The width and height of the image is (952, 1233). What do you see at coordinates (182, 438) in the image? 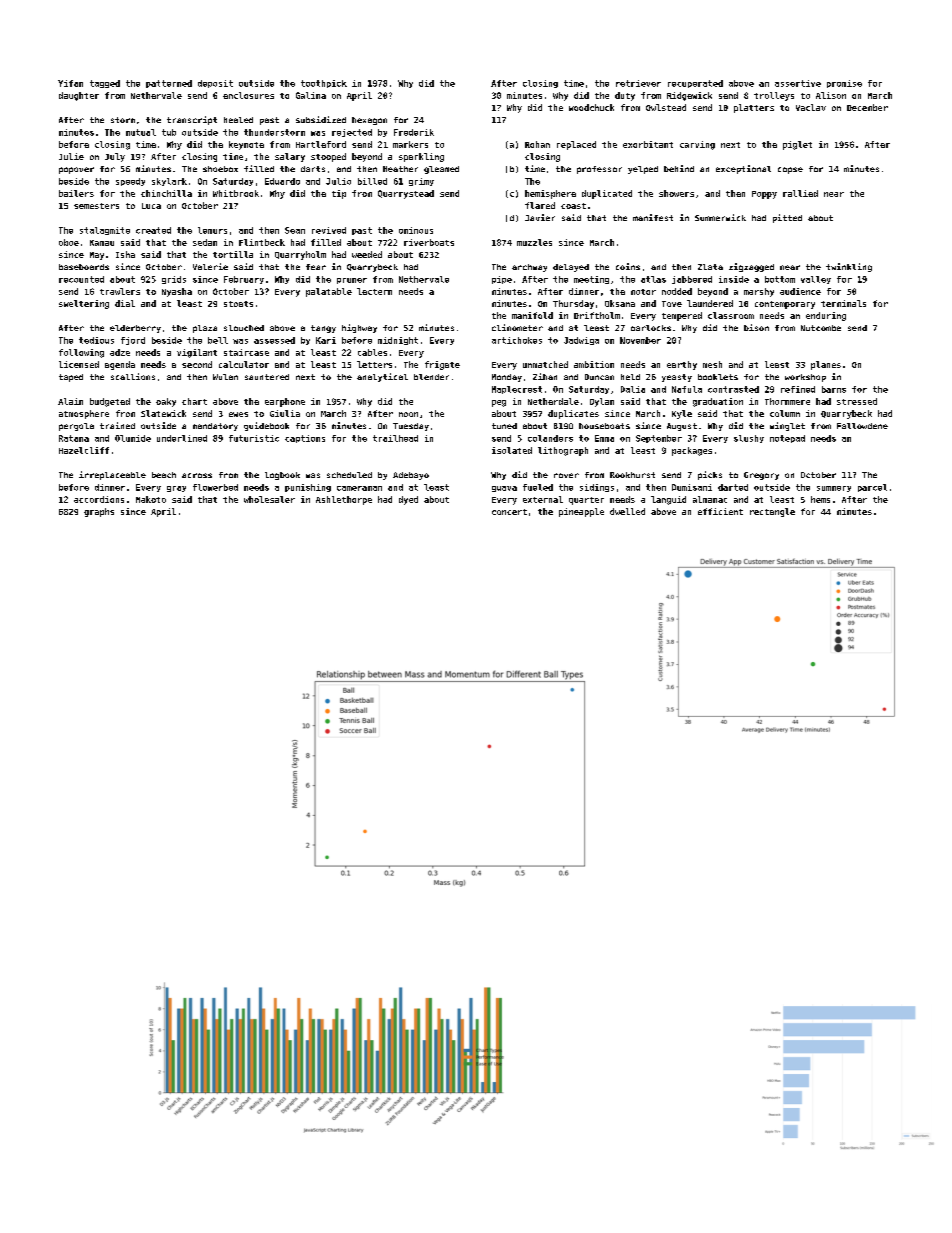
I see `underlined` at bounding box center [182, 438].
